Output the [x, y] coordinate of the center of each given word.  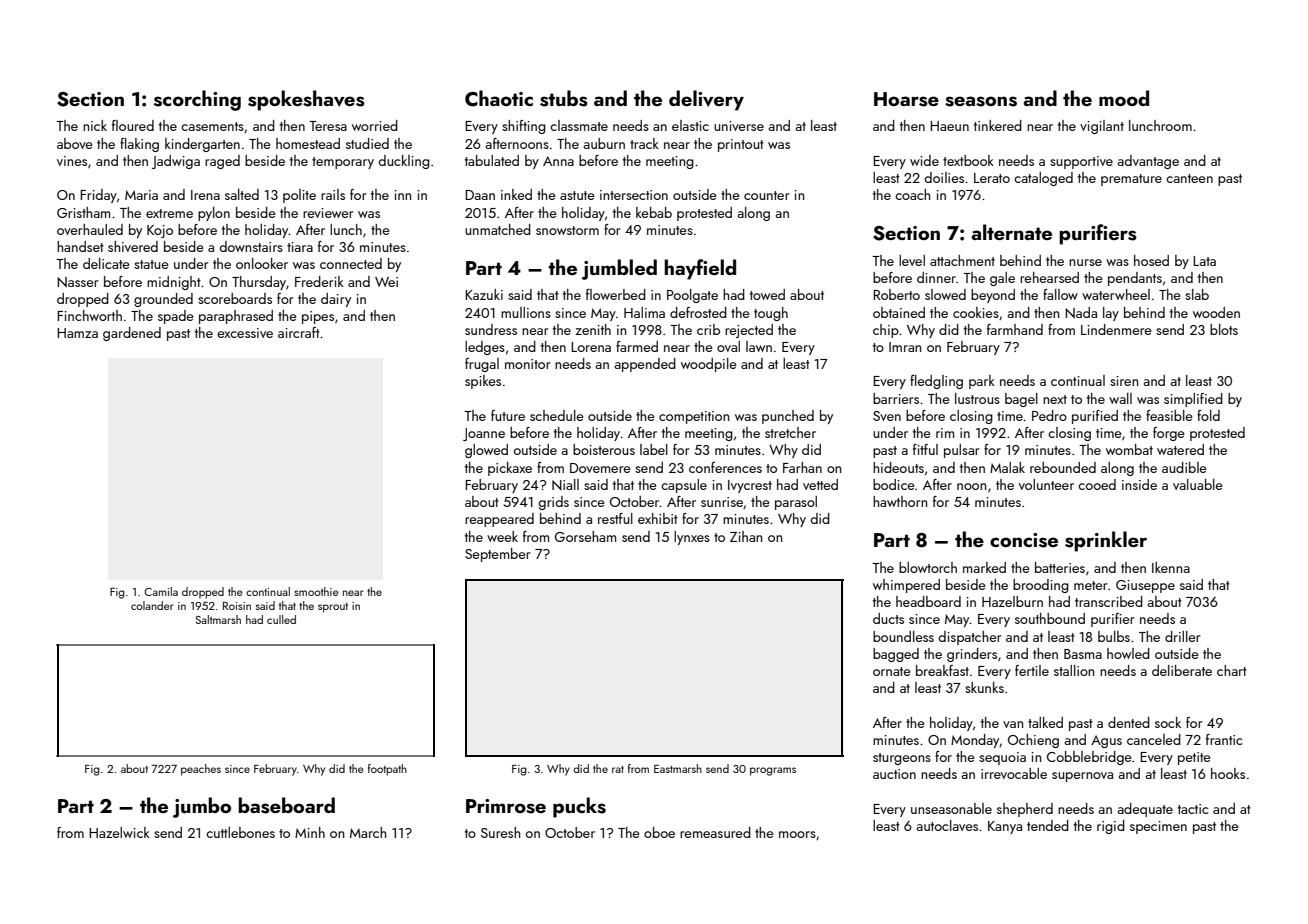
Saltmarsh [218, 619]
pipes [318, 317]
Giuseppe [1145, 586]
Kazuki [484, 294]
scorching [197, 100]
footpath [387, 770]
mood [1124, 98]
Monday [975, 741]
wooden [1216, 312]
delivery [706, 100]
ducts [888, 618]
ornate [892, 671]
